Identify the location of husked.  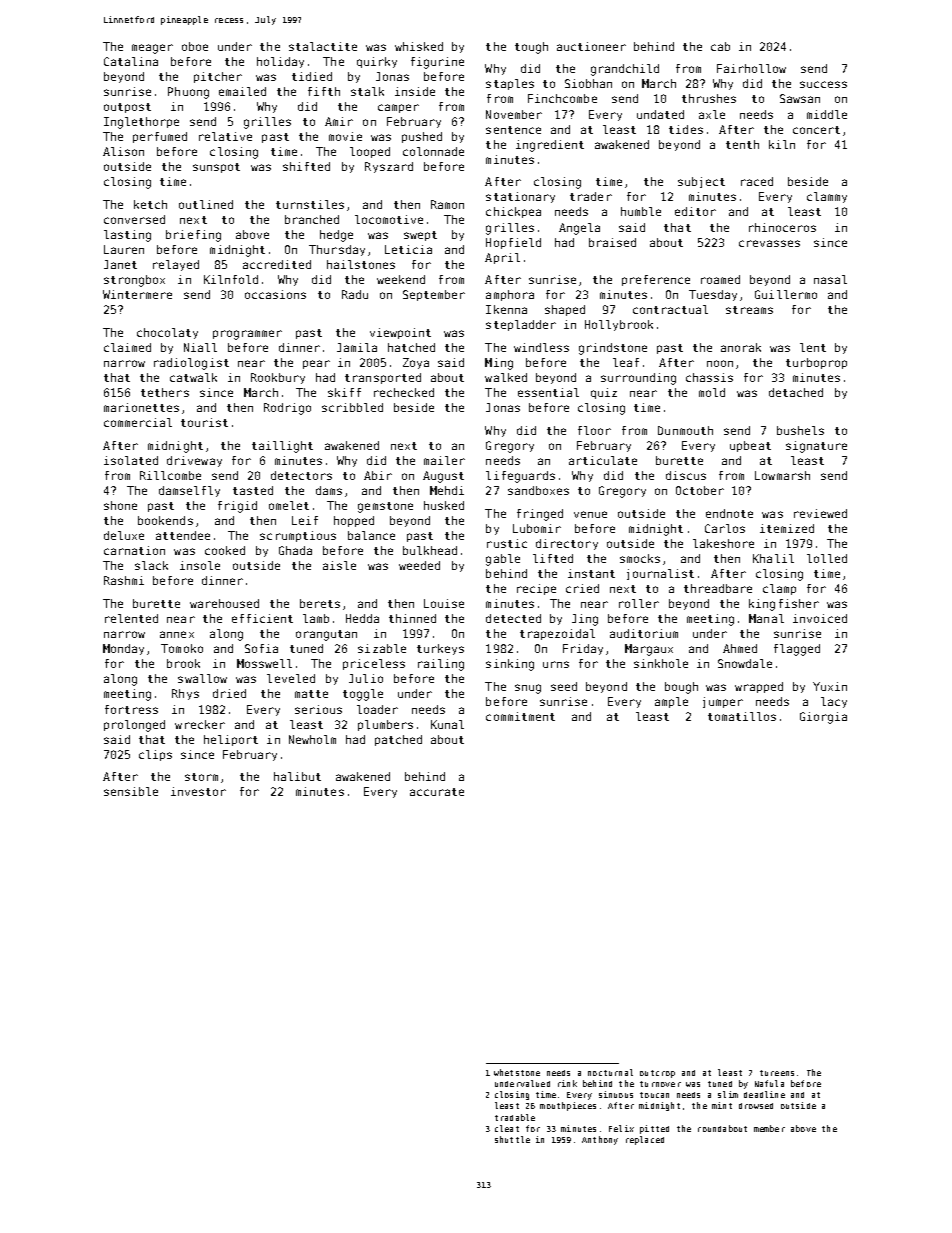
(444, 505).
